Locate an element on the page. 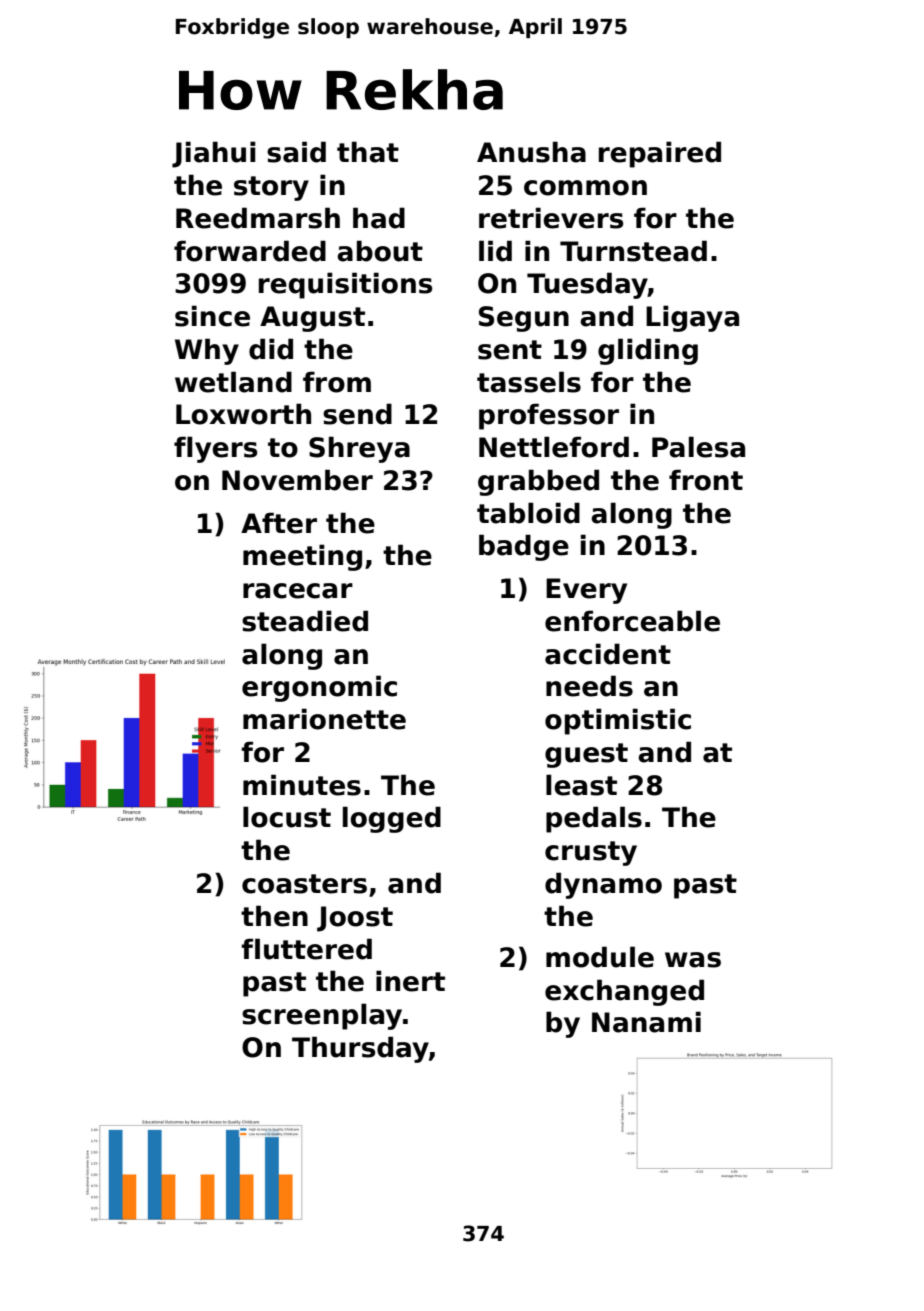 This page has width=924, height=1311. requisitions is located at coordinates (345, 285).
